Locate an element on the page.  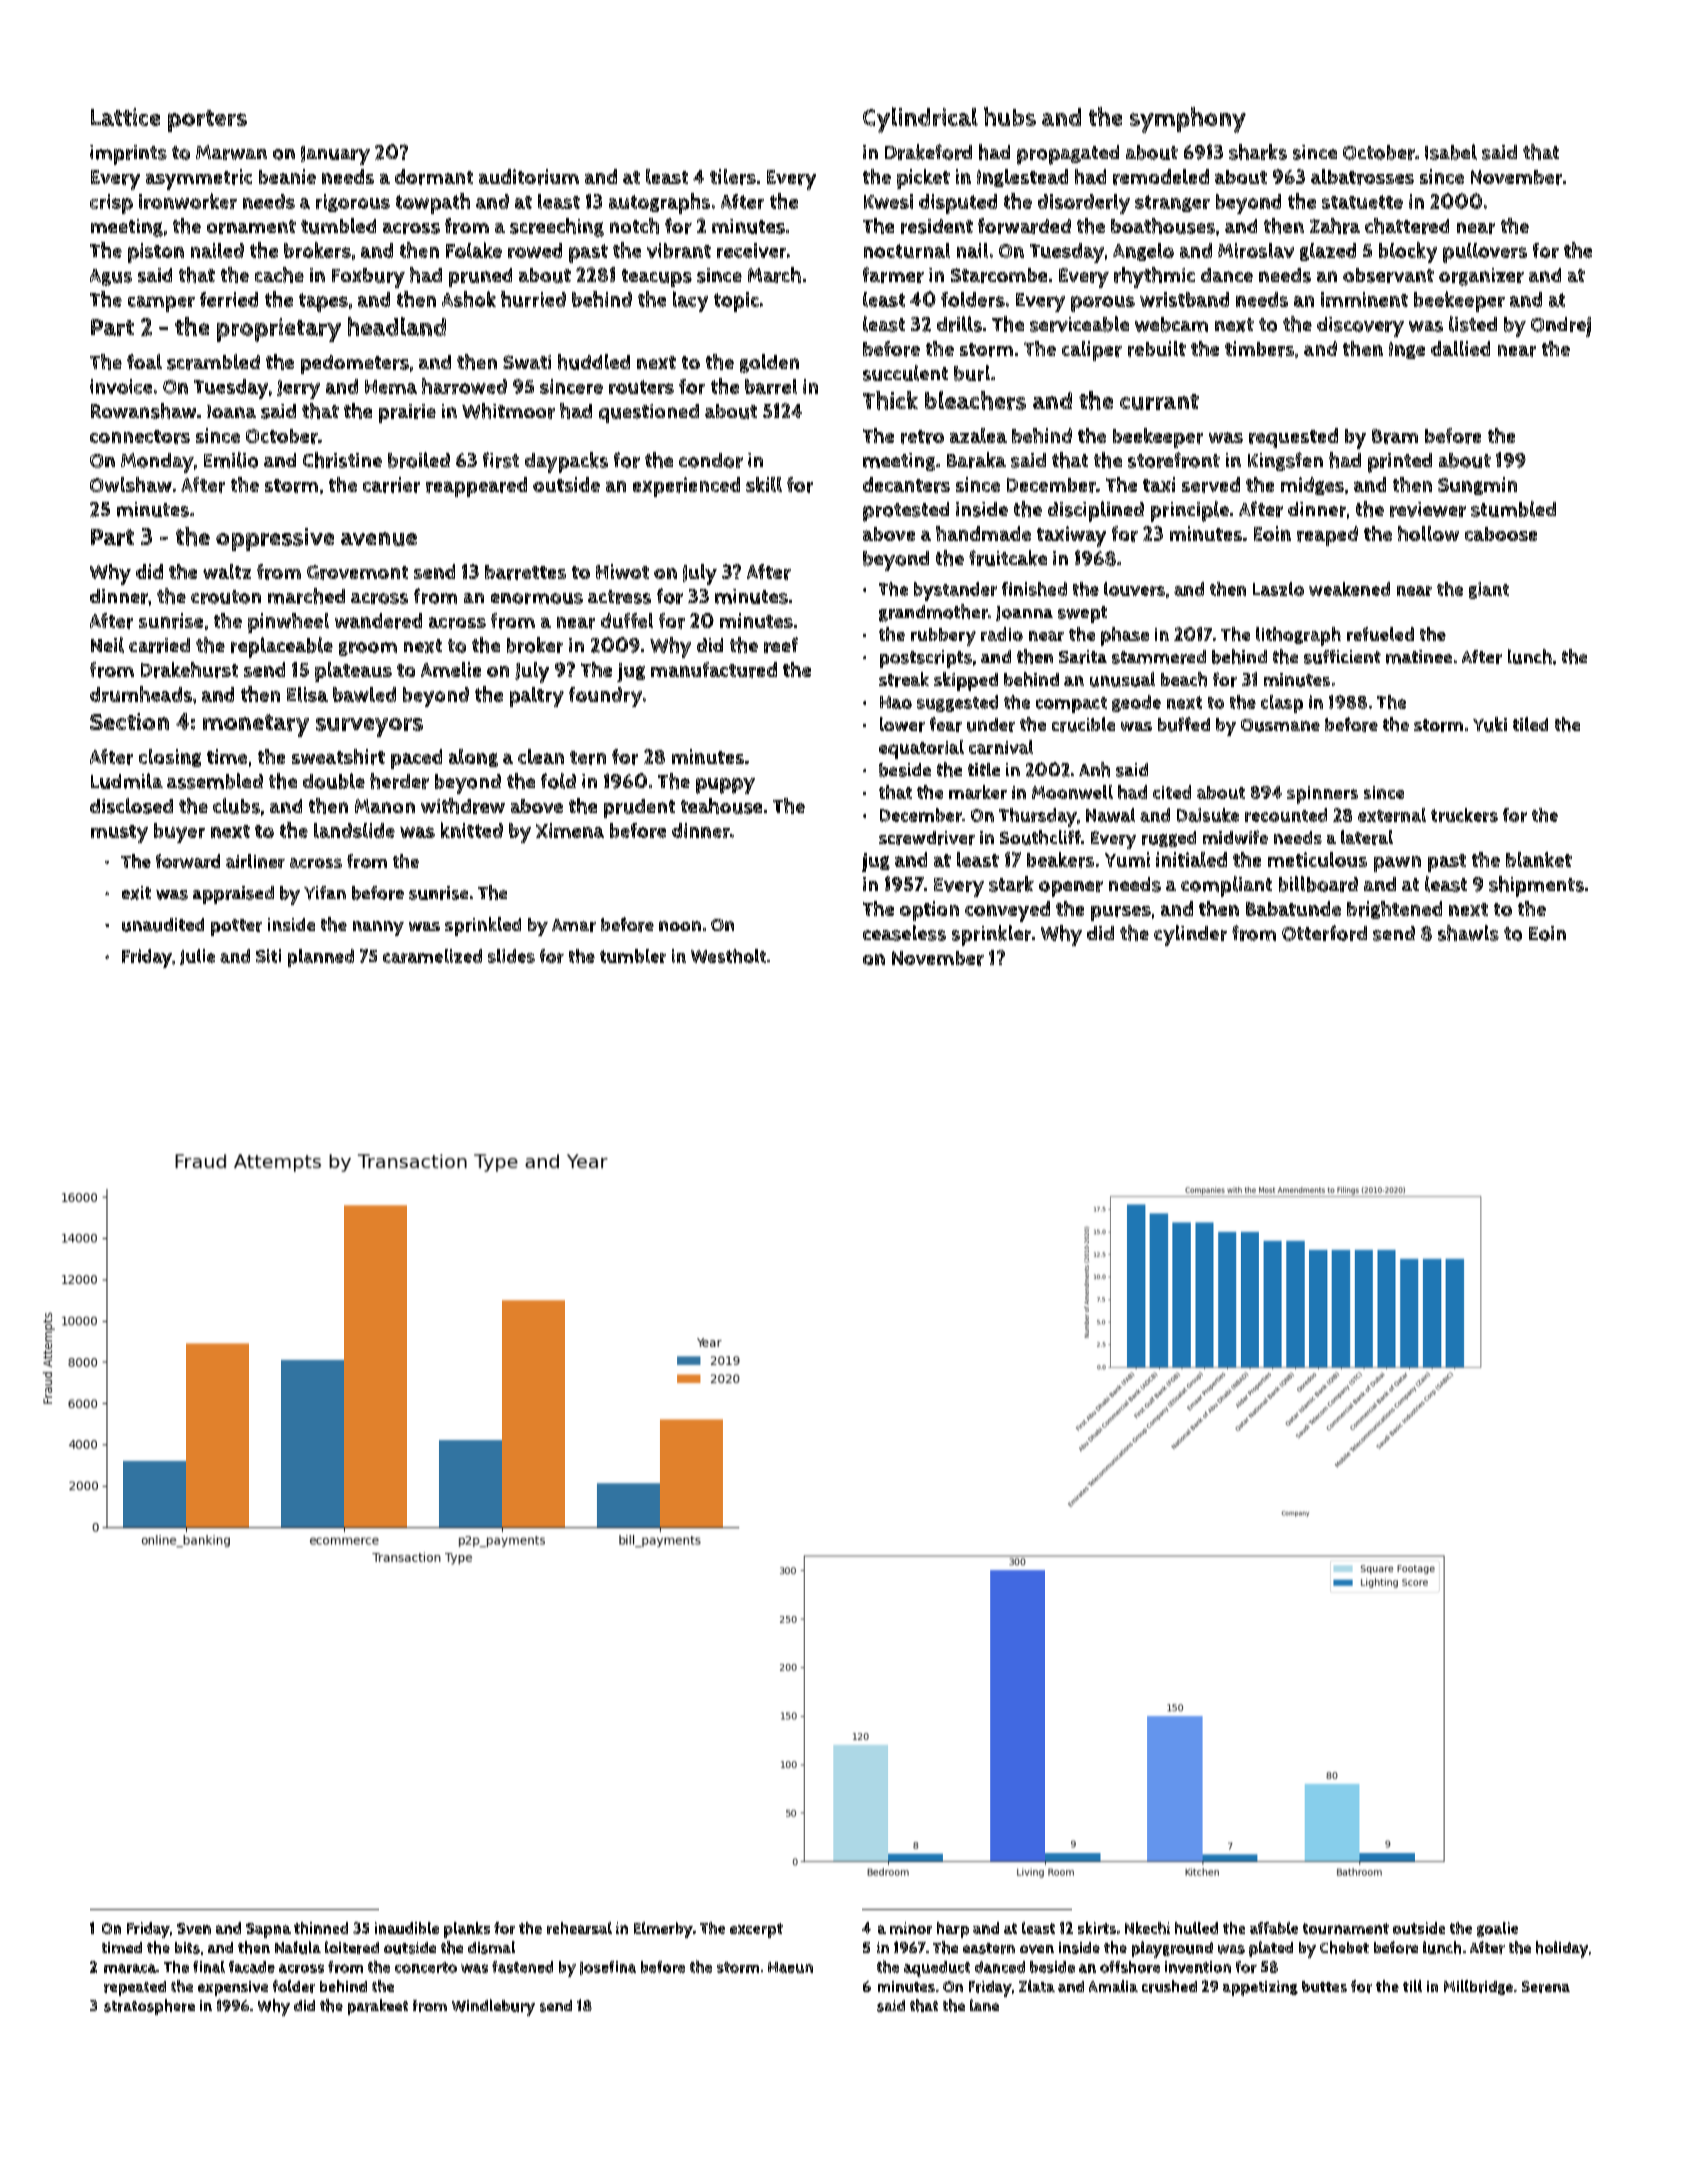
Amalia is located at coordinates (1113, 1986).
